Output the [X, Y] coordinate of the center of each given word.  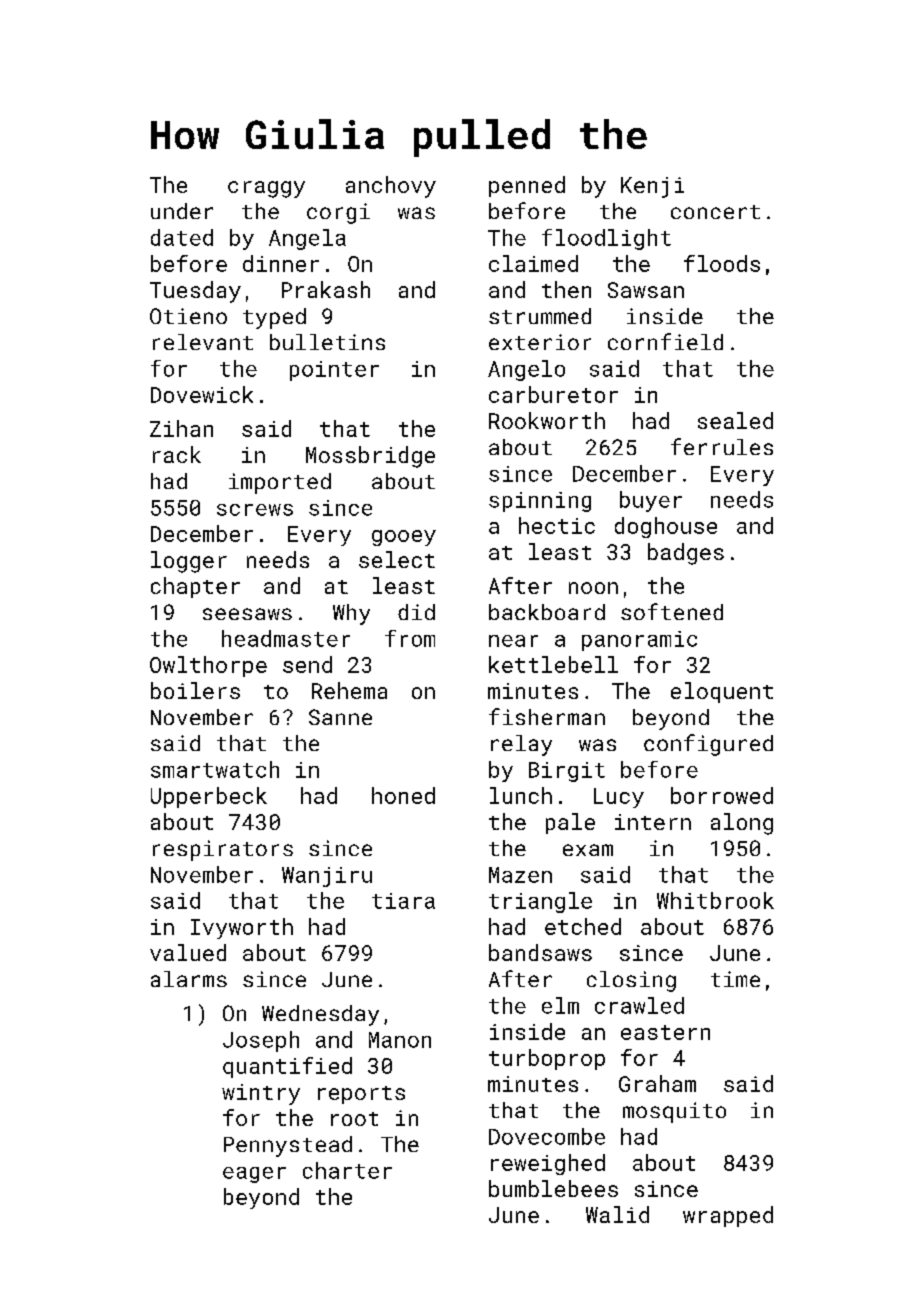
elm [560, 1005]
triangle [540, 902]
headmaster [286, 638]
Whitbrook [715, 900]
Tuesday [195, 292]
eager [254, 1175]
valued [188, 952]
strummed [540, 316]
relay [521, 745]
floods [722, 263]
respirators [223, 850]
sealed [735, 420]
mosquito [674, 1112]
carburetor [553, 394]
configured [708, 745]
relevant [203, 342]
